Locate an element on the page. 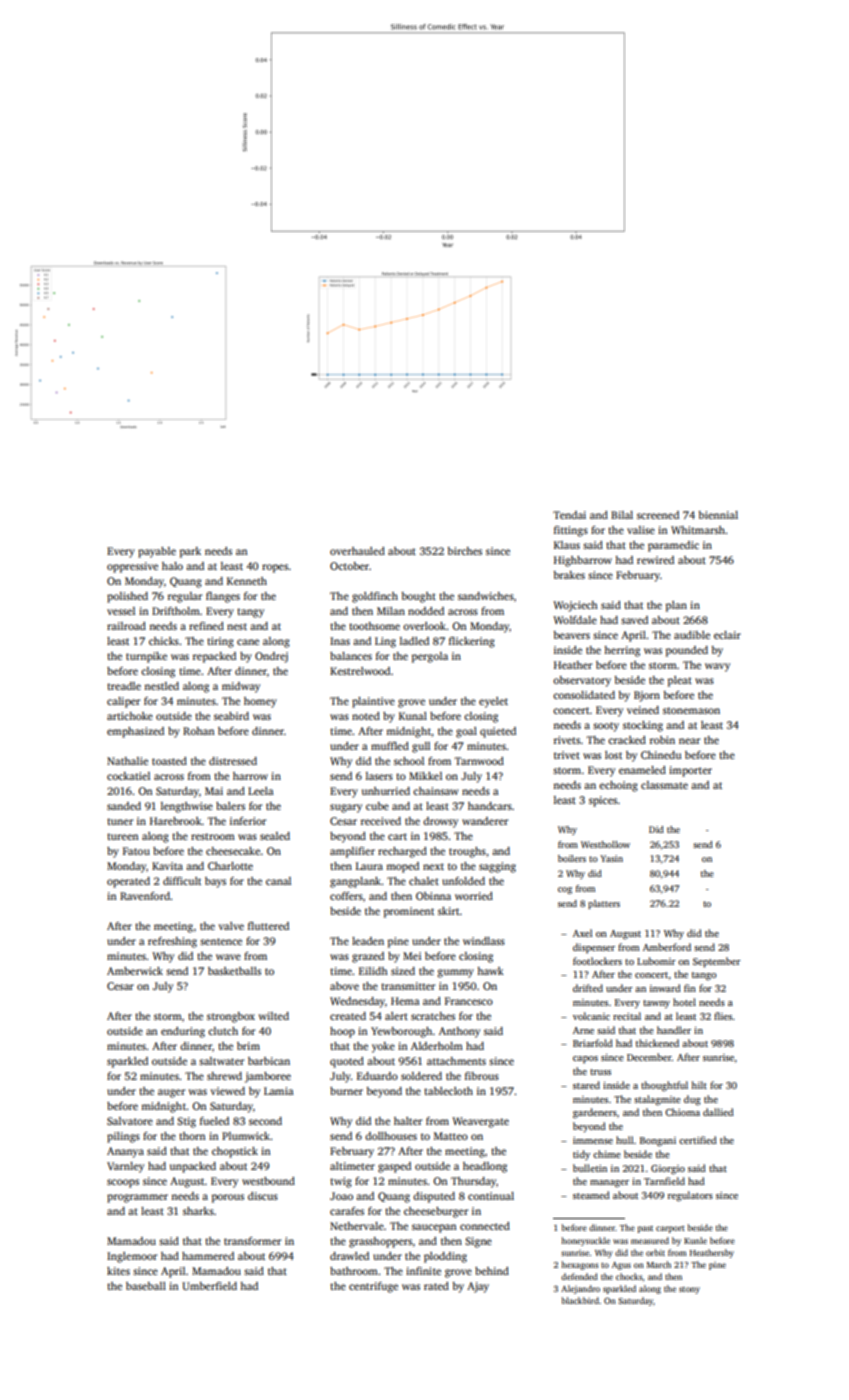  centrifuge is located at coordinates (373, 1287).
